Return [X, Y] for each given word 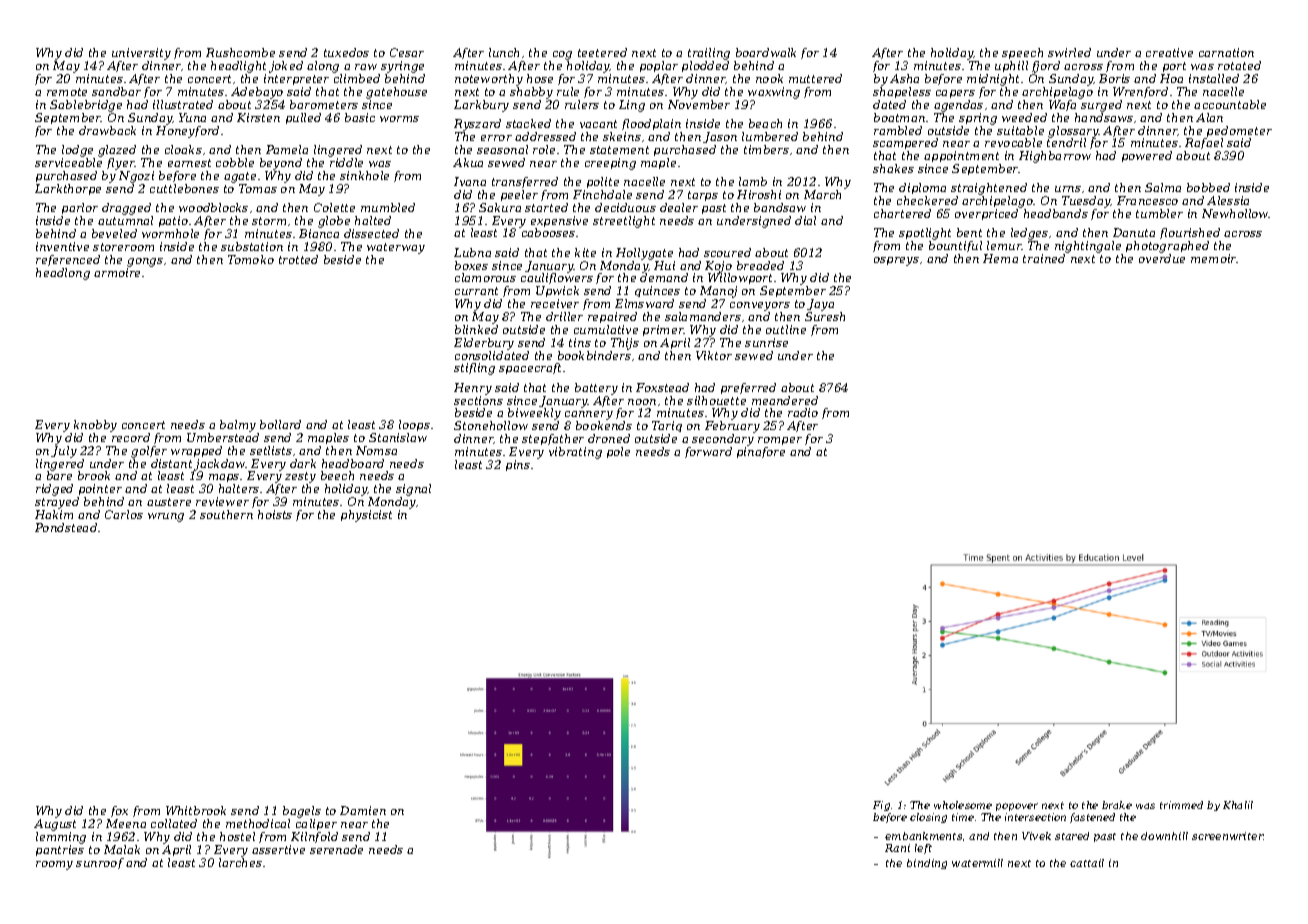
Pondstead [66, 527]
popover [1017, 807]
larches [240, 862]
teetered [602, 52]
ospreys [896, 261]
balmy [238, 426]
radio [803, 412]
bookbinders [594, 355]
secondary [723, 440]
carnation [1226, 52]
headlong [63, 274]
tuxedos [346, 52]
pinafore [761, 452]
